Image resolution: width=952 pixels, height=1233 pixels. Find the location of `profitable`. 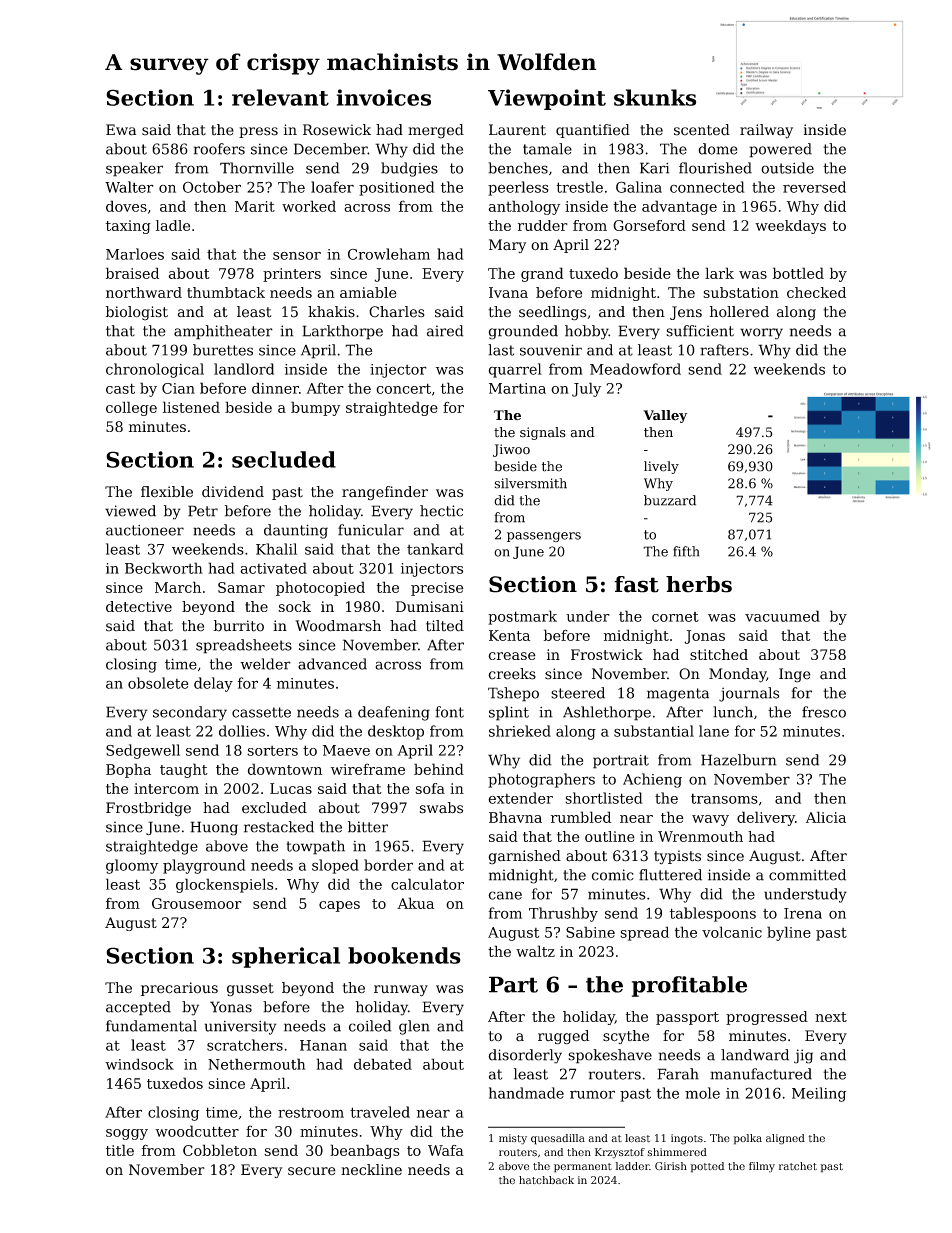

profitable is located at coordinates (689, 986).
